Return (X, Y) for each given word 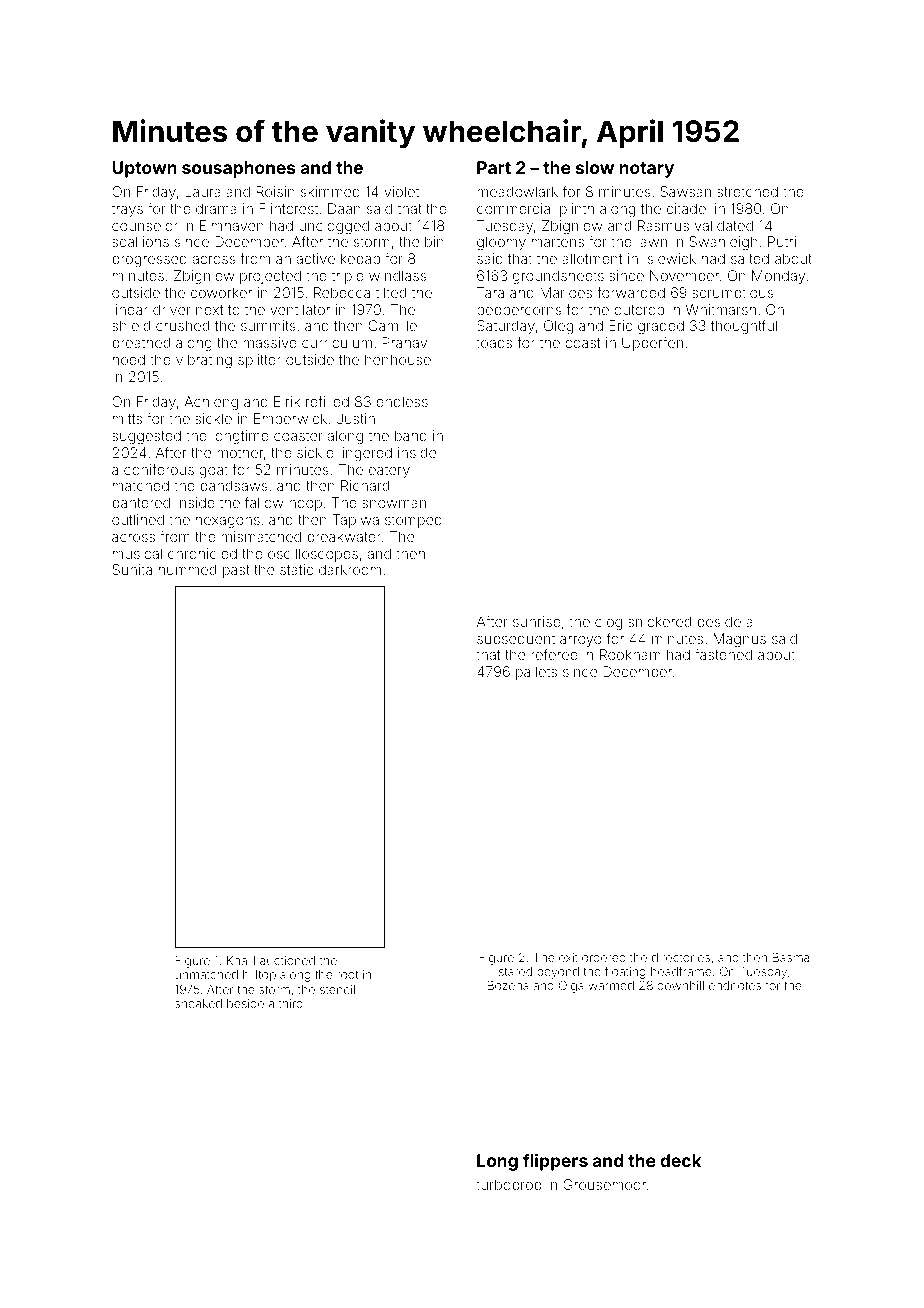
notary (647, 170)
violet (401, 191)
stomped (413, 521)
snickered (659, 621)
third (291, 1003)
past (236, 571)
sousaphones (239, 169)
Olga (571, 987)
